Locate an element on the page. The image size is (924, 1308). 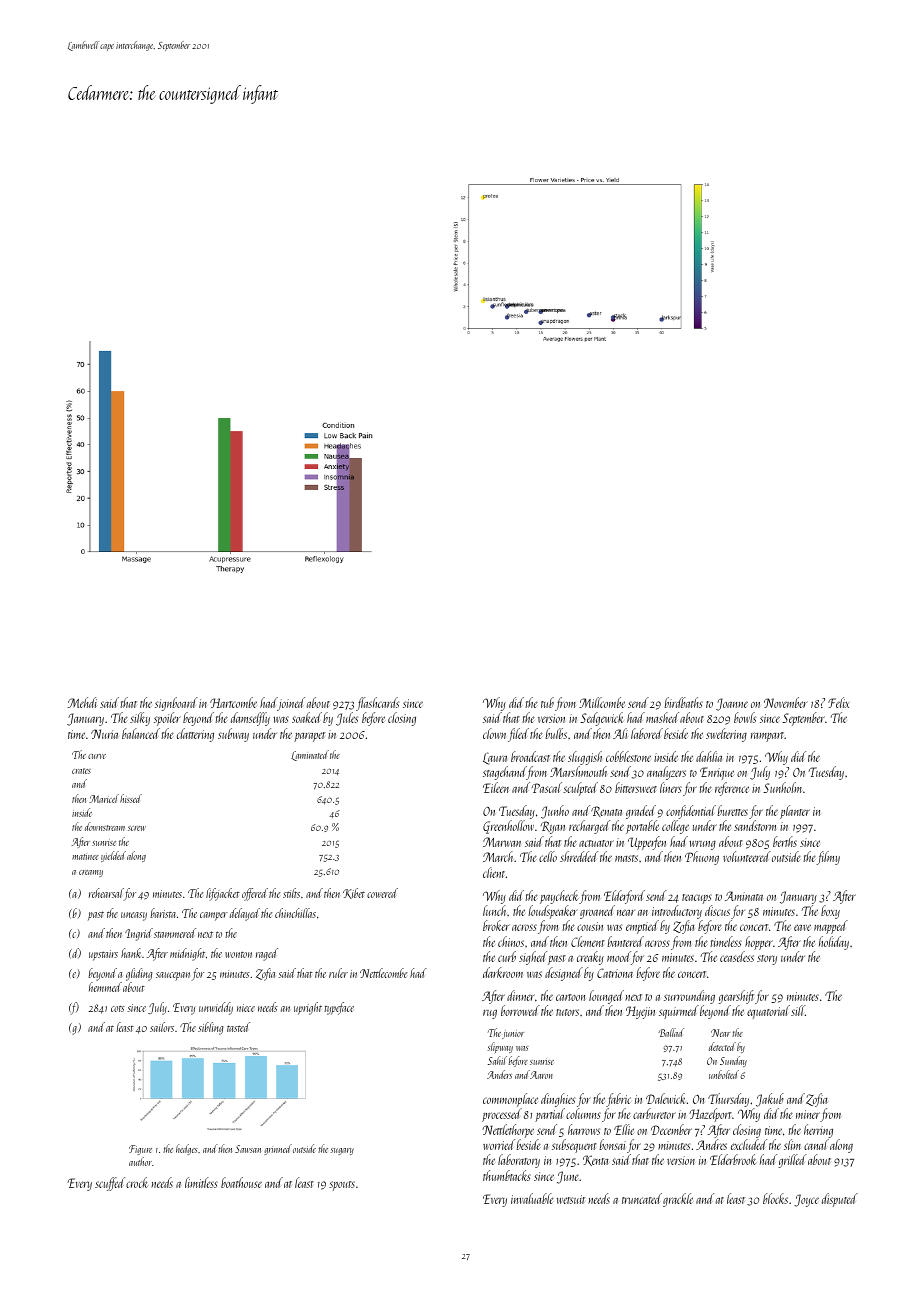
Nettlecombe is located at coordinates (383, 973).
